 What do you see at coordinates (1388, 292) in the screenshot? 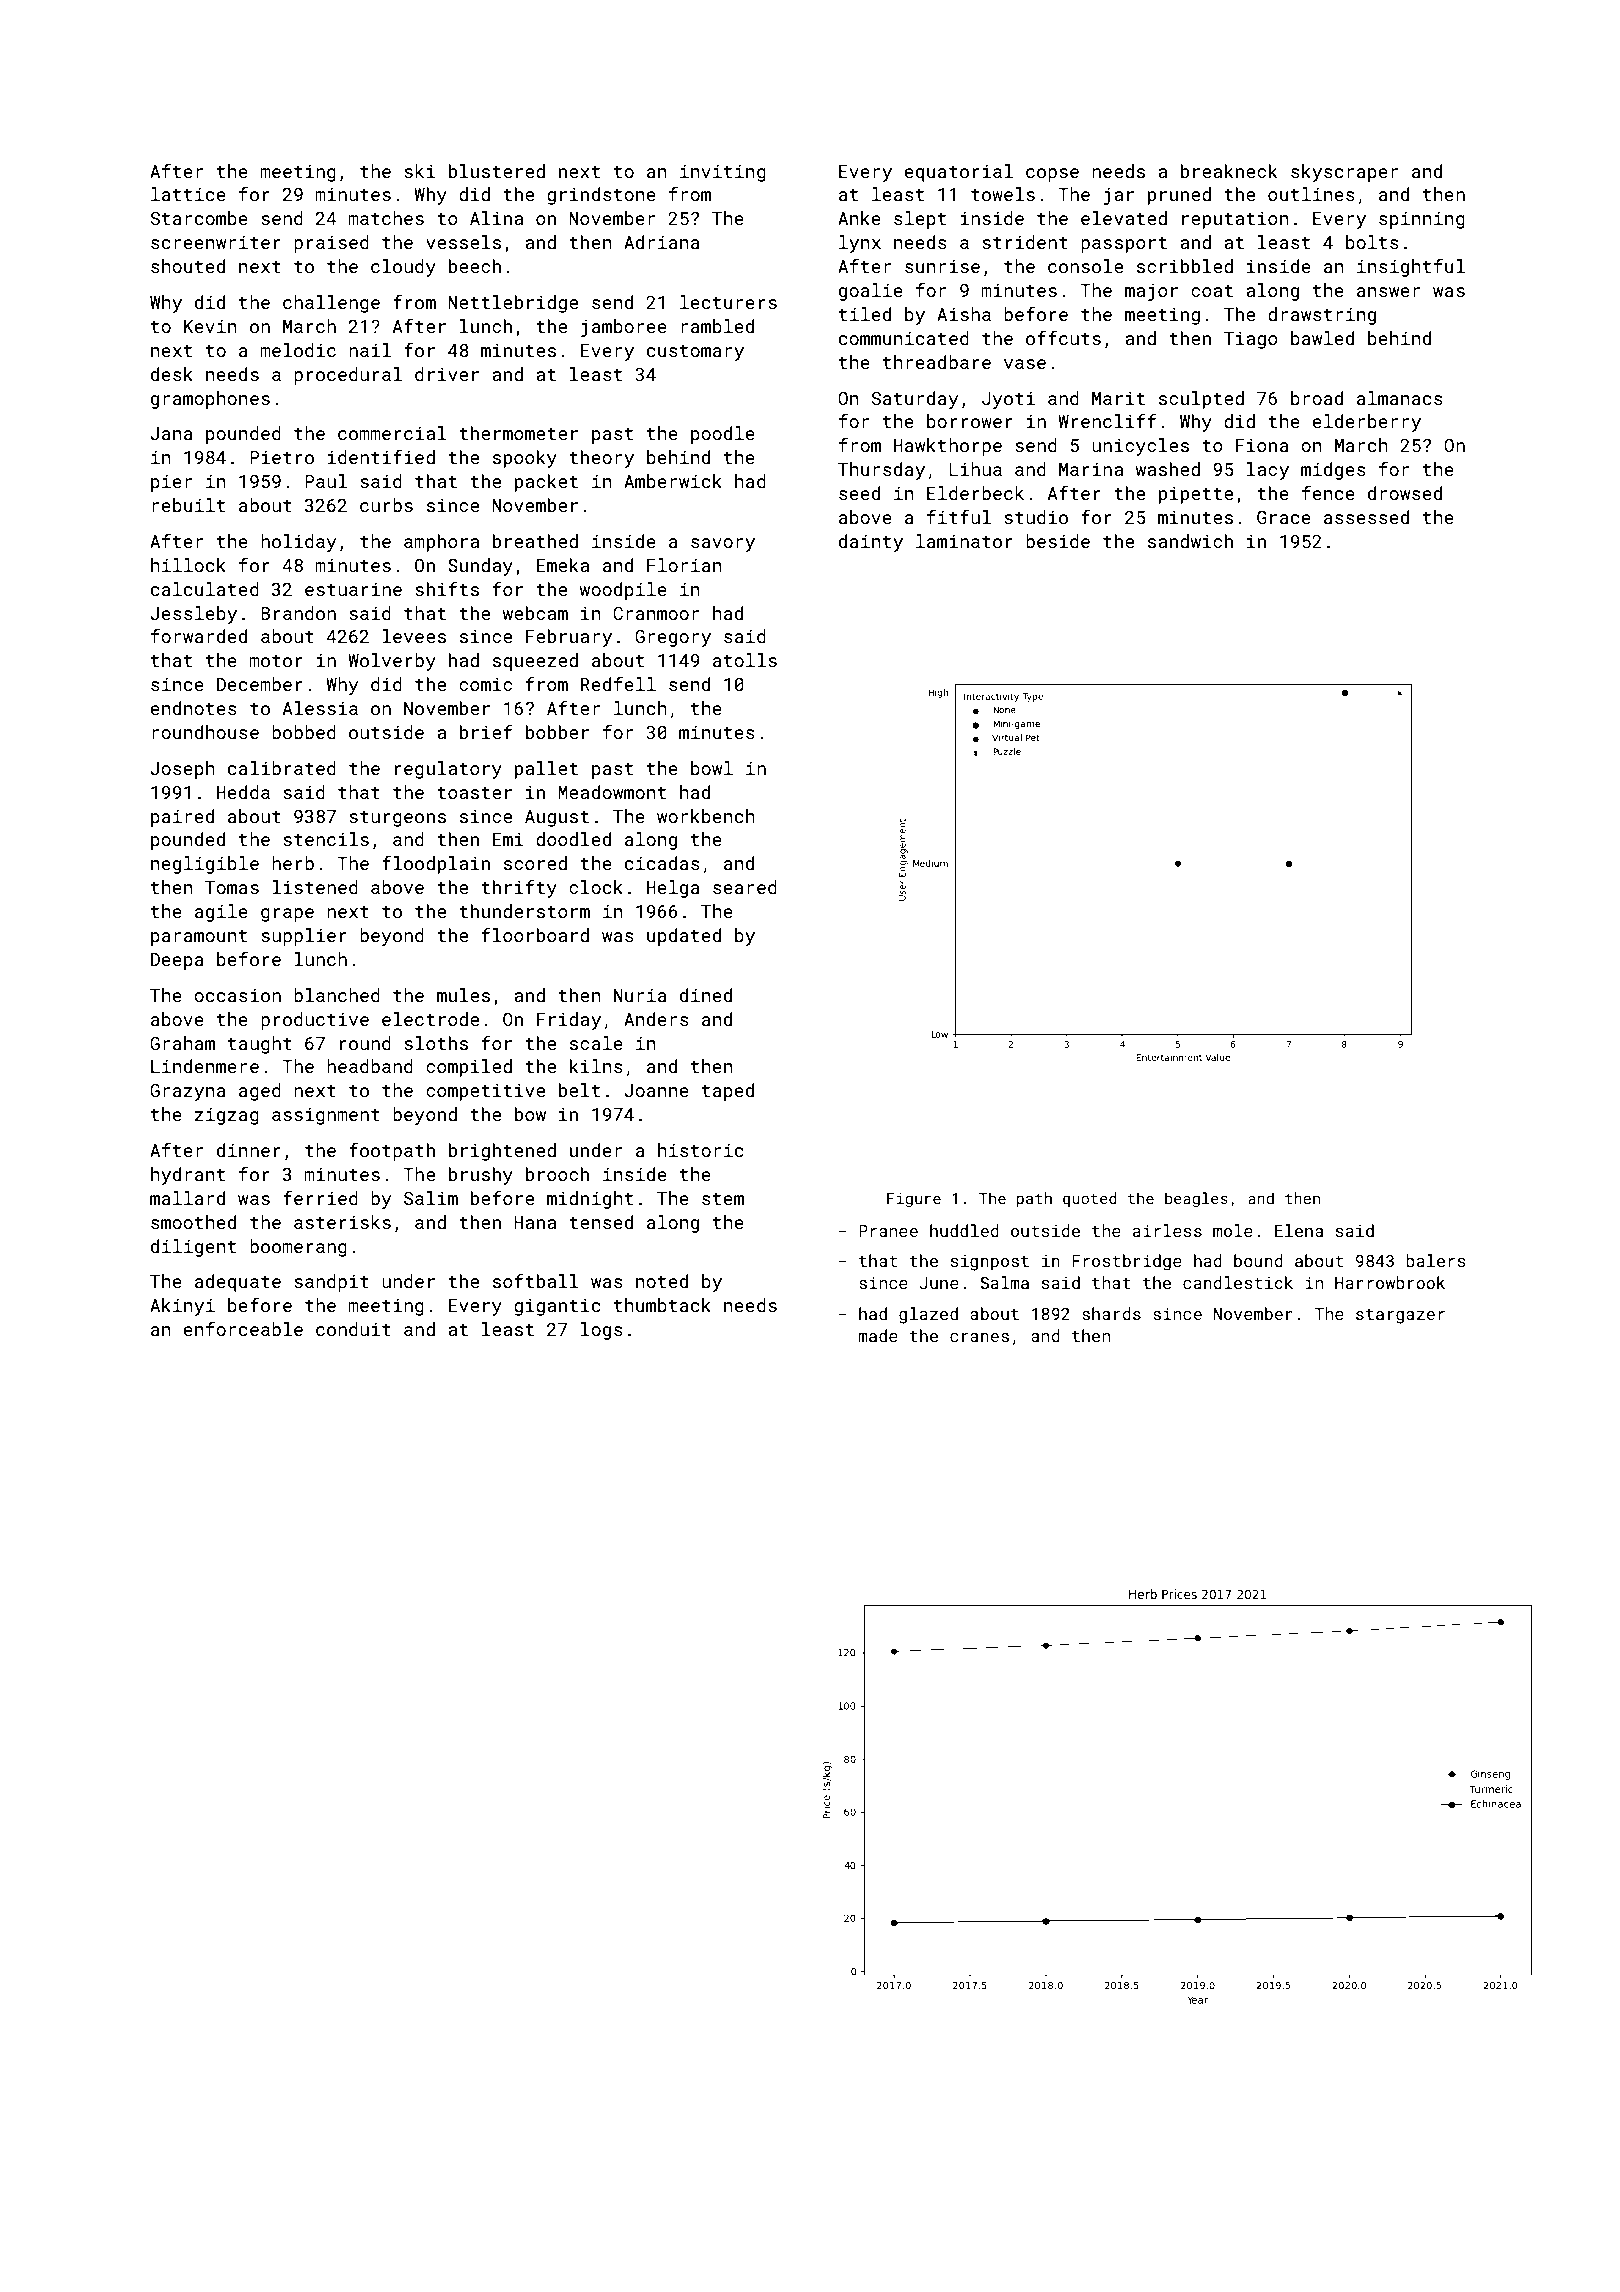
I see `answer` at bounding box center [1388, 292].
